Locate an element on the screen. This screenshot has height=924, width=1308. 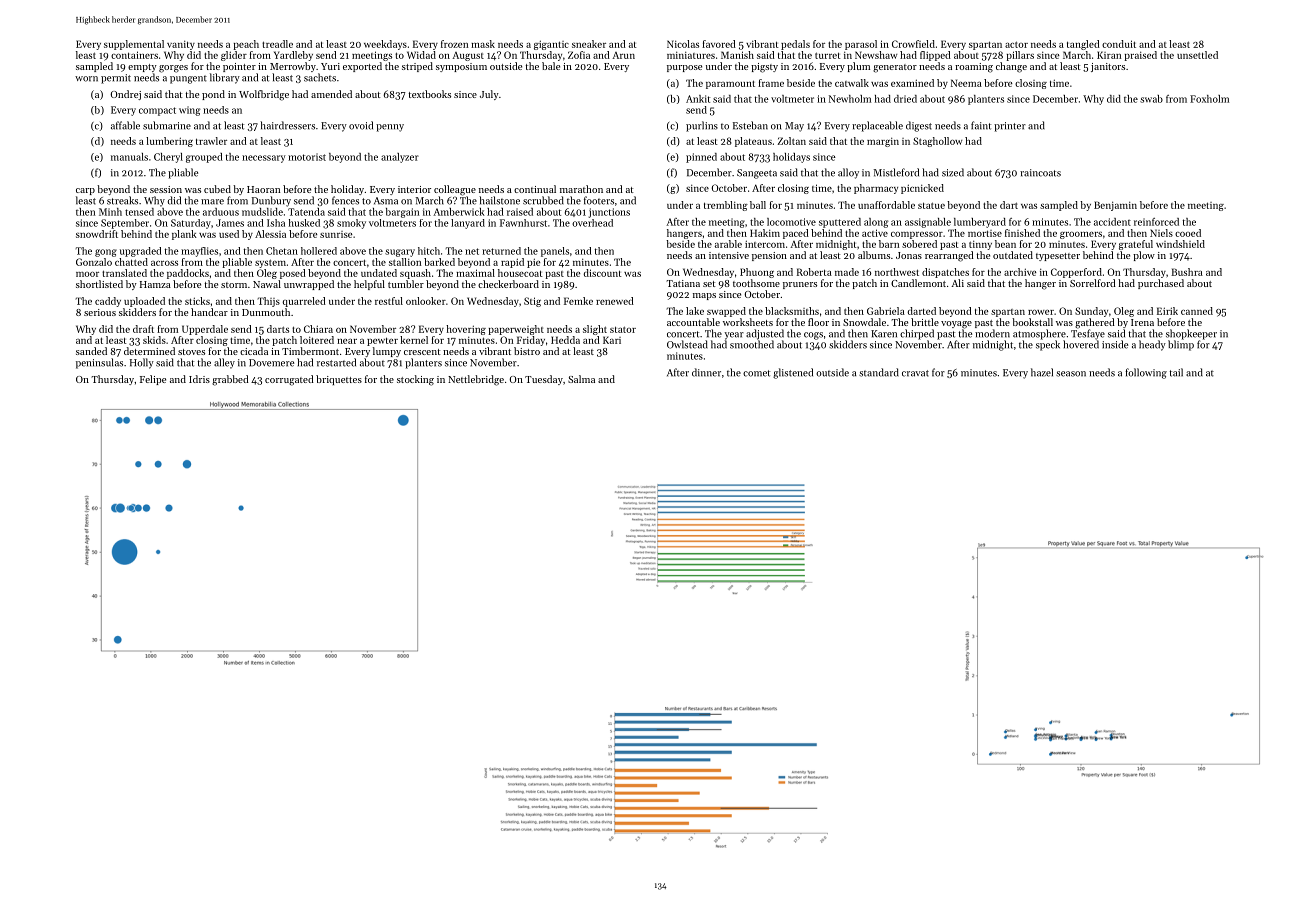
Neema is located at coordinates (966, 83).
